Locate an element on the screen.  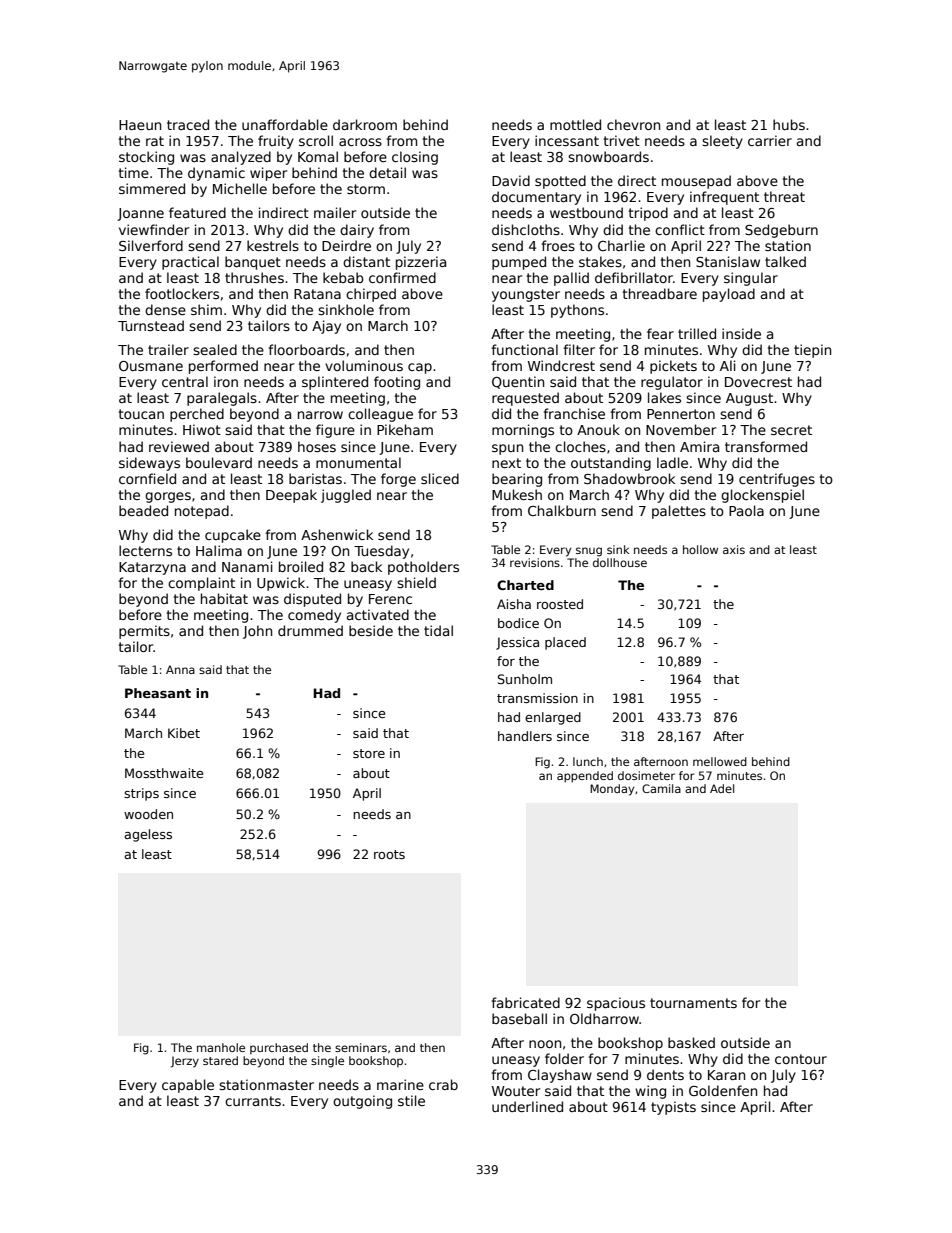
threat is located at coordinates (784, 196).
